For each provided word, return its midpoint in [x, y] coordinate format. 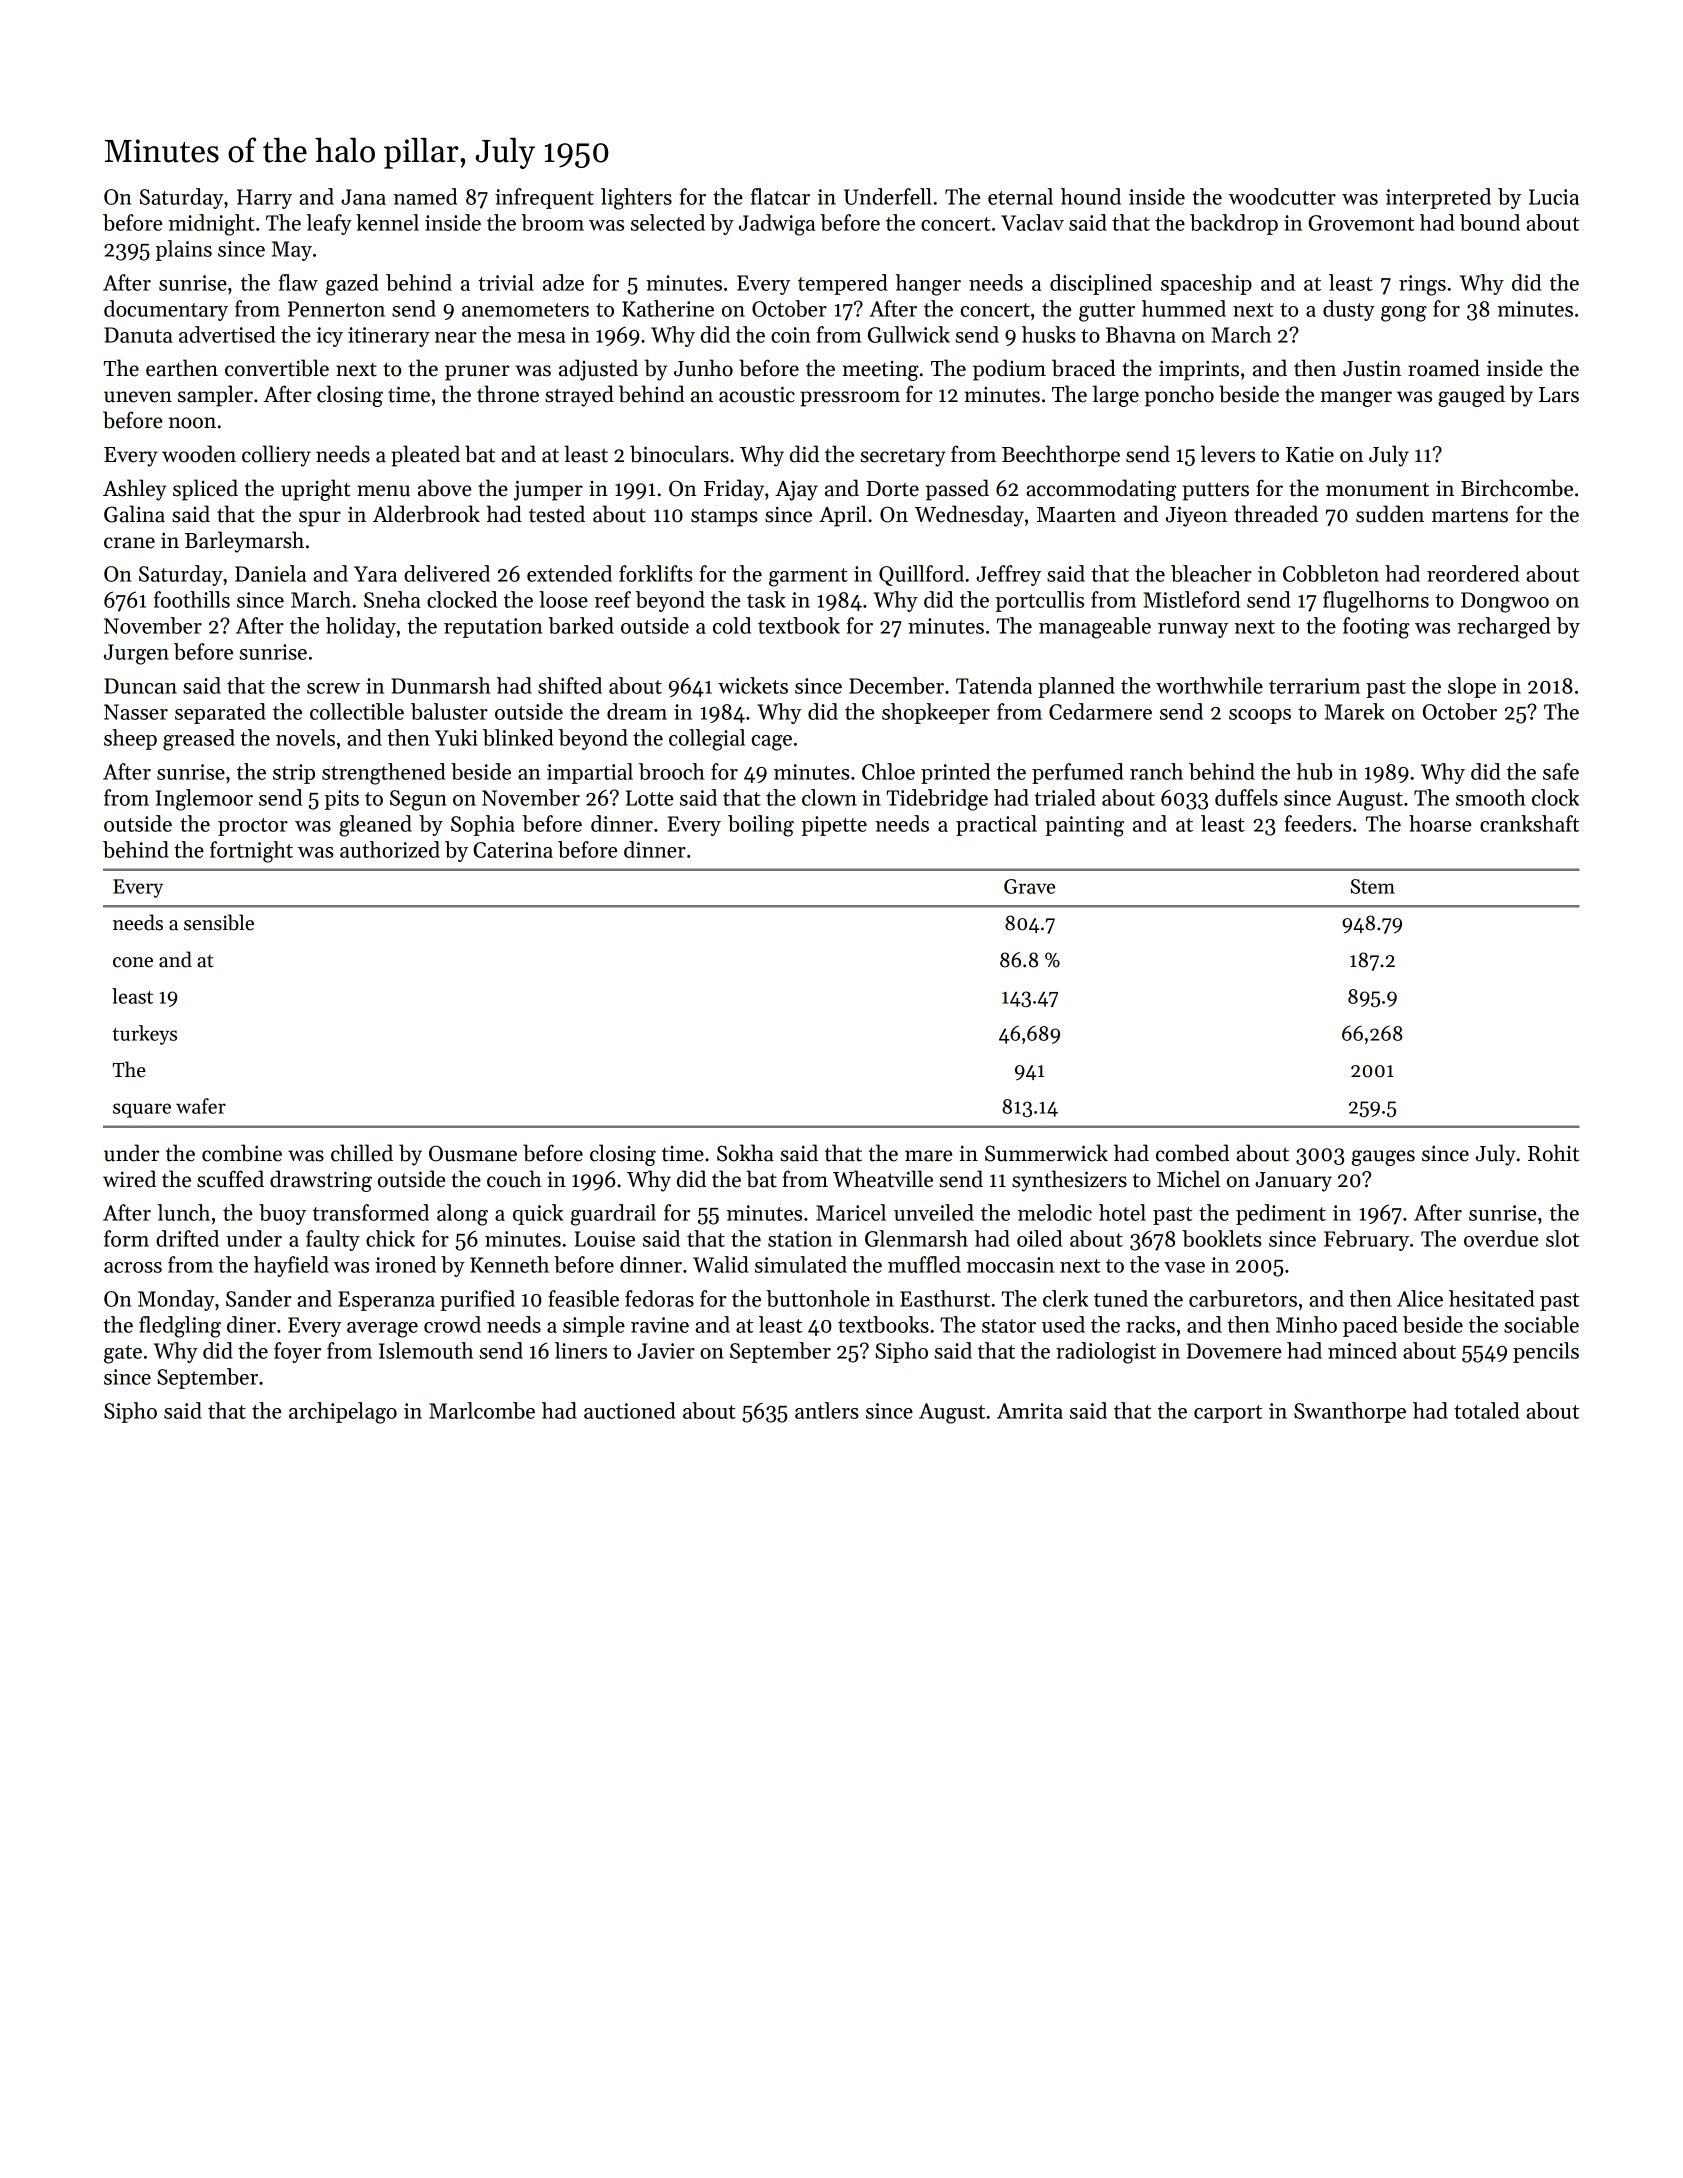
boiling [761, 826]
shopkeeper [936, 713]
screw [333, 688]
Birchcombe [1517, 488]
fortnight [251, 852]
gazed [352, 285]
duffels [1246, 797]
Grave [1029, 886]
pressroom [850, 399]
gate [123, 1354]
